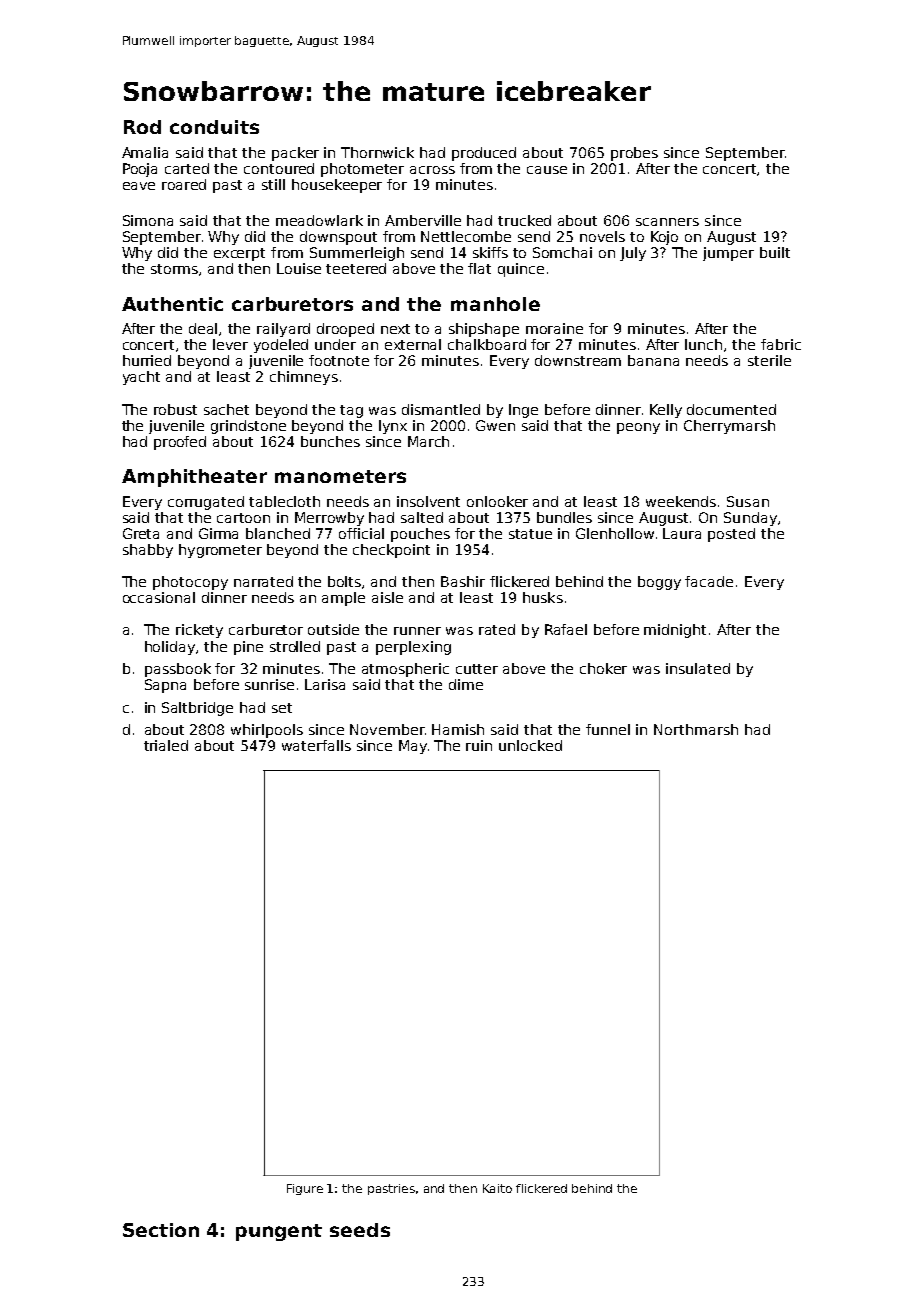  Describe the element at coordinates (675, 631) in the screenshot. I see `midnight` at that location.
